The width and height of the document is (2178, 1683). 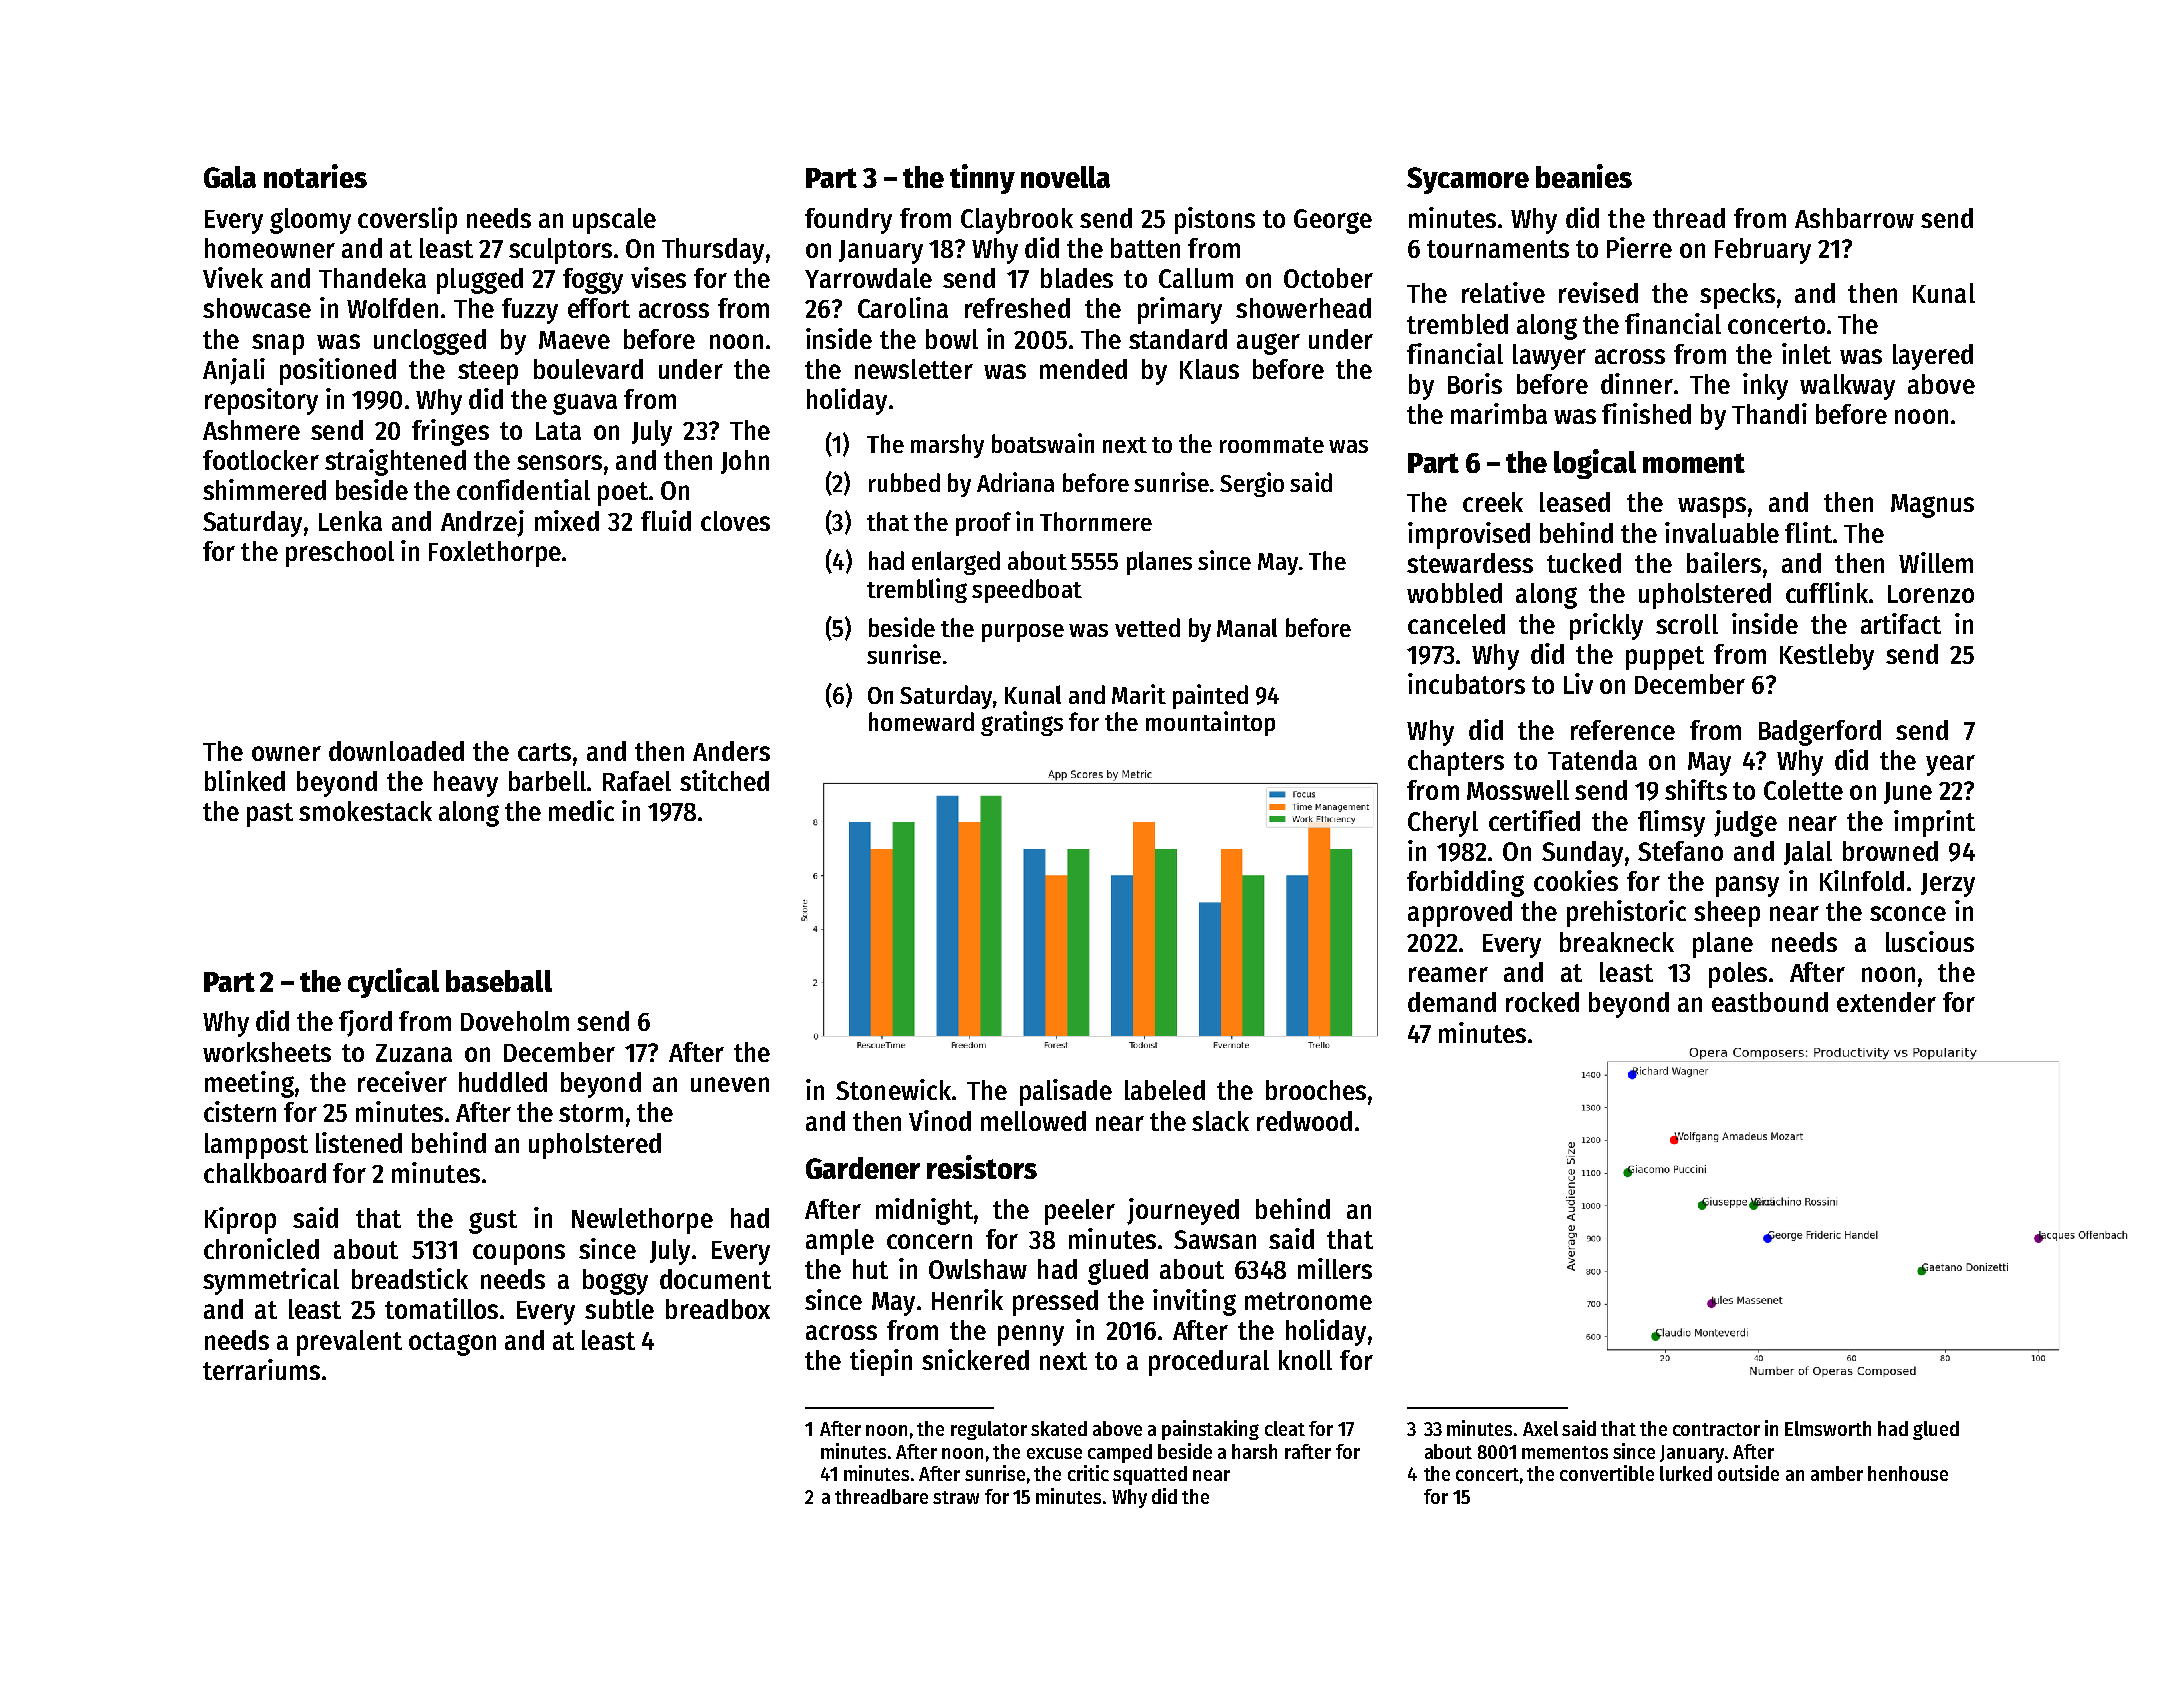 What do you see at coordinates (921, 721) in the document?
I see `homeward` at bounding box center [921, 721].
